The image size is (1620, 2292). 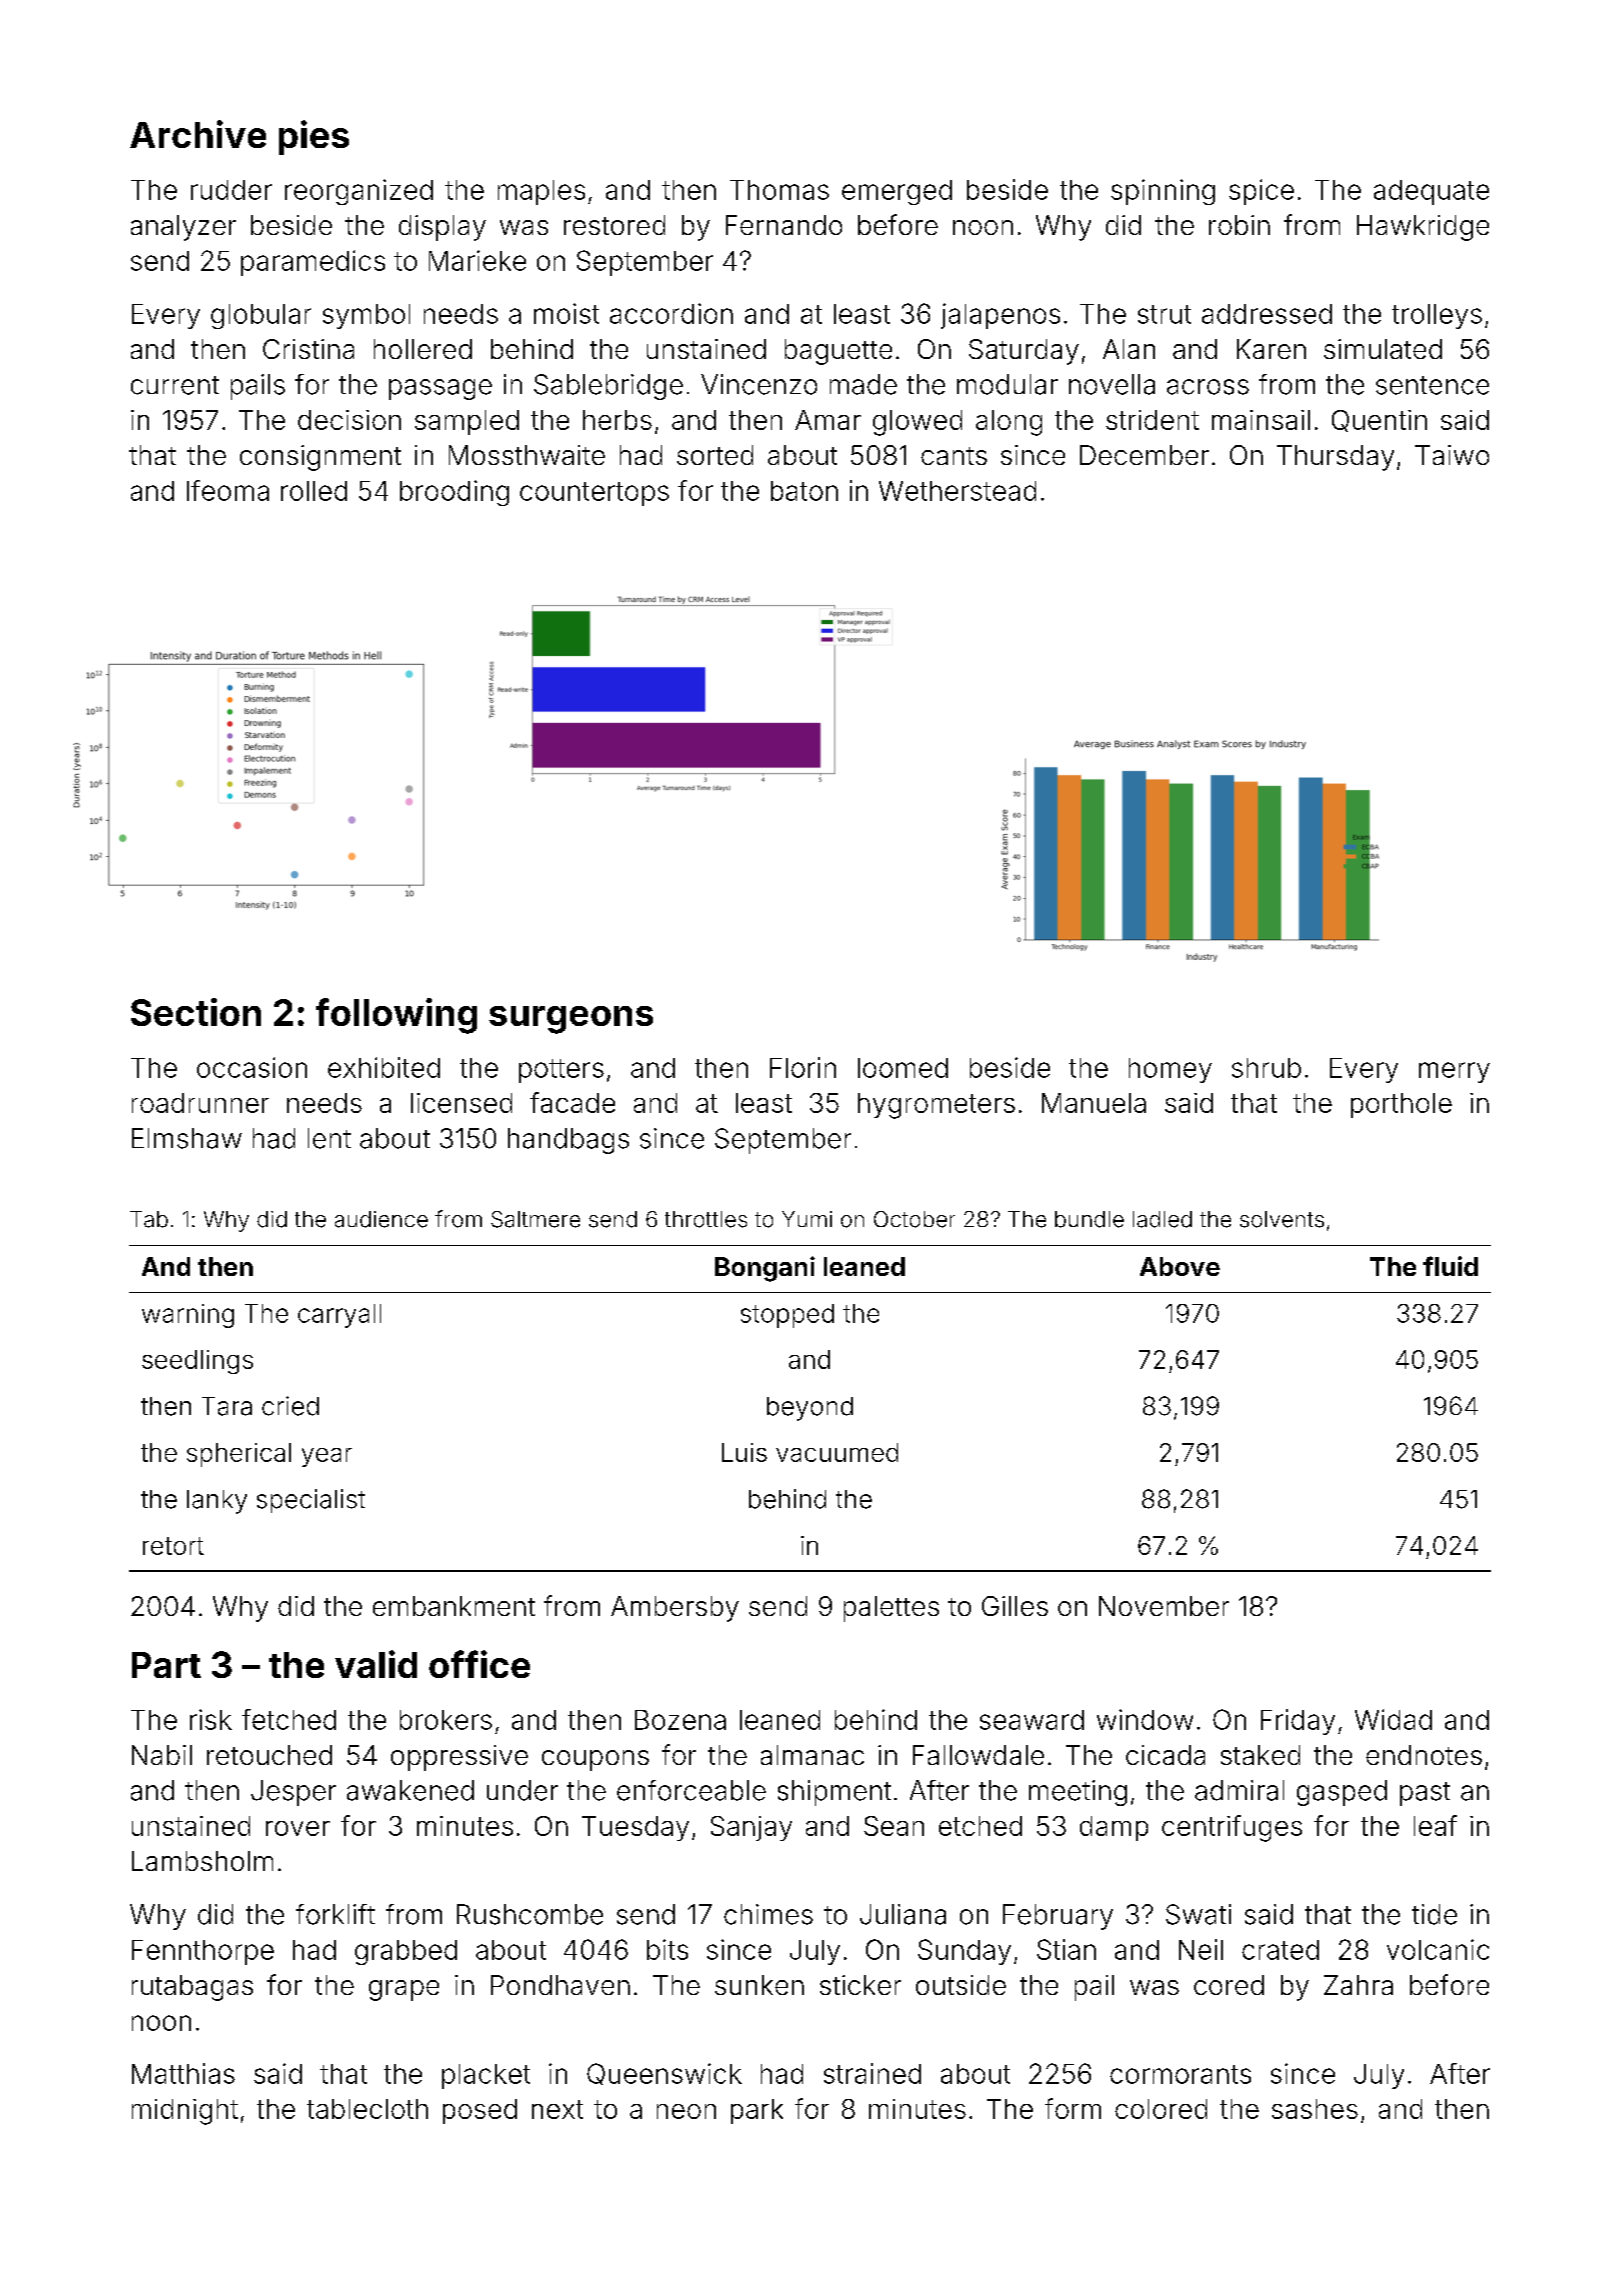 I want to click on Archive, so click(x=198, y=134).
